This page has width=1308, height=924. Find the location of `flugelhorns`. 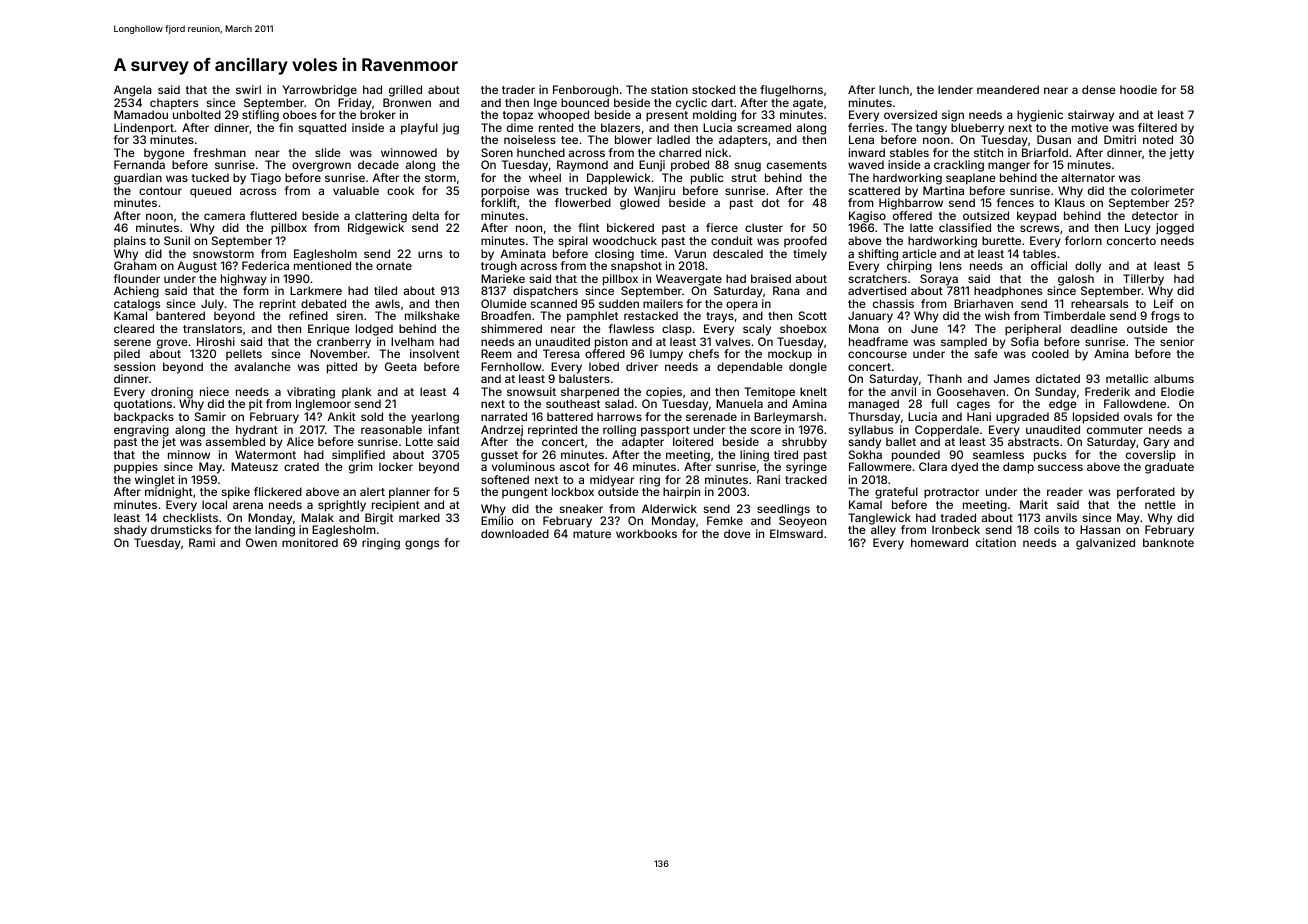

flugelhorns is located at coordinates (791, 91).
